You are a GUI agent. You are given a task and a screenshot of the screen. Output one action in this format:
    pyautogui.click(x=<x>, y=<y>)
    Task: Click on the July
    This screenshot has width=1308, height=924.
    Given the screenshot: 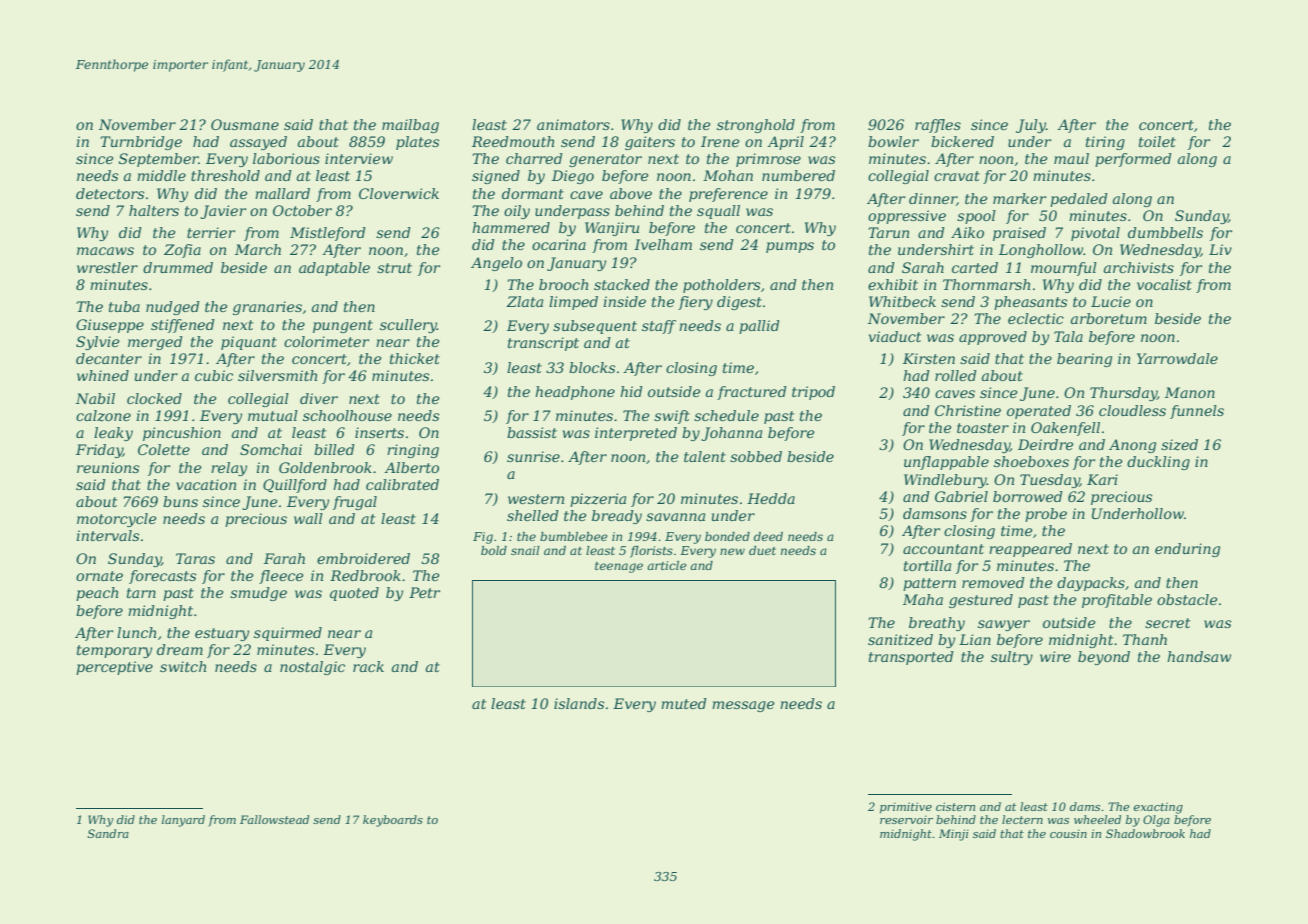 What is the action you would take?
    pyautogui.click(x=1031, y=126)
